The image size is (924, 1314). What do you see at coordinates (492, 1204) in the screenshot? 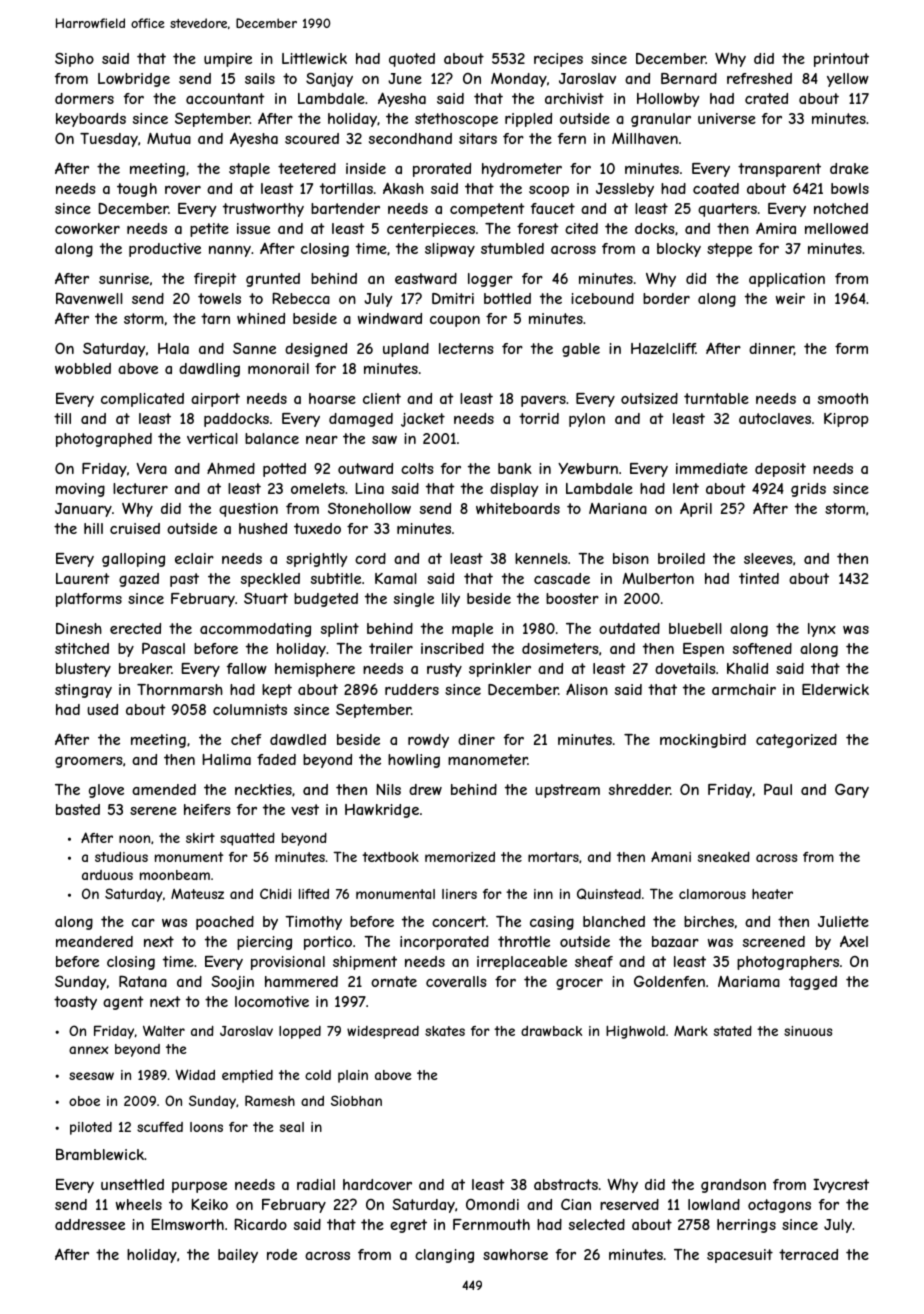
I see `Omondi` at bounding box center [492, 1204].
